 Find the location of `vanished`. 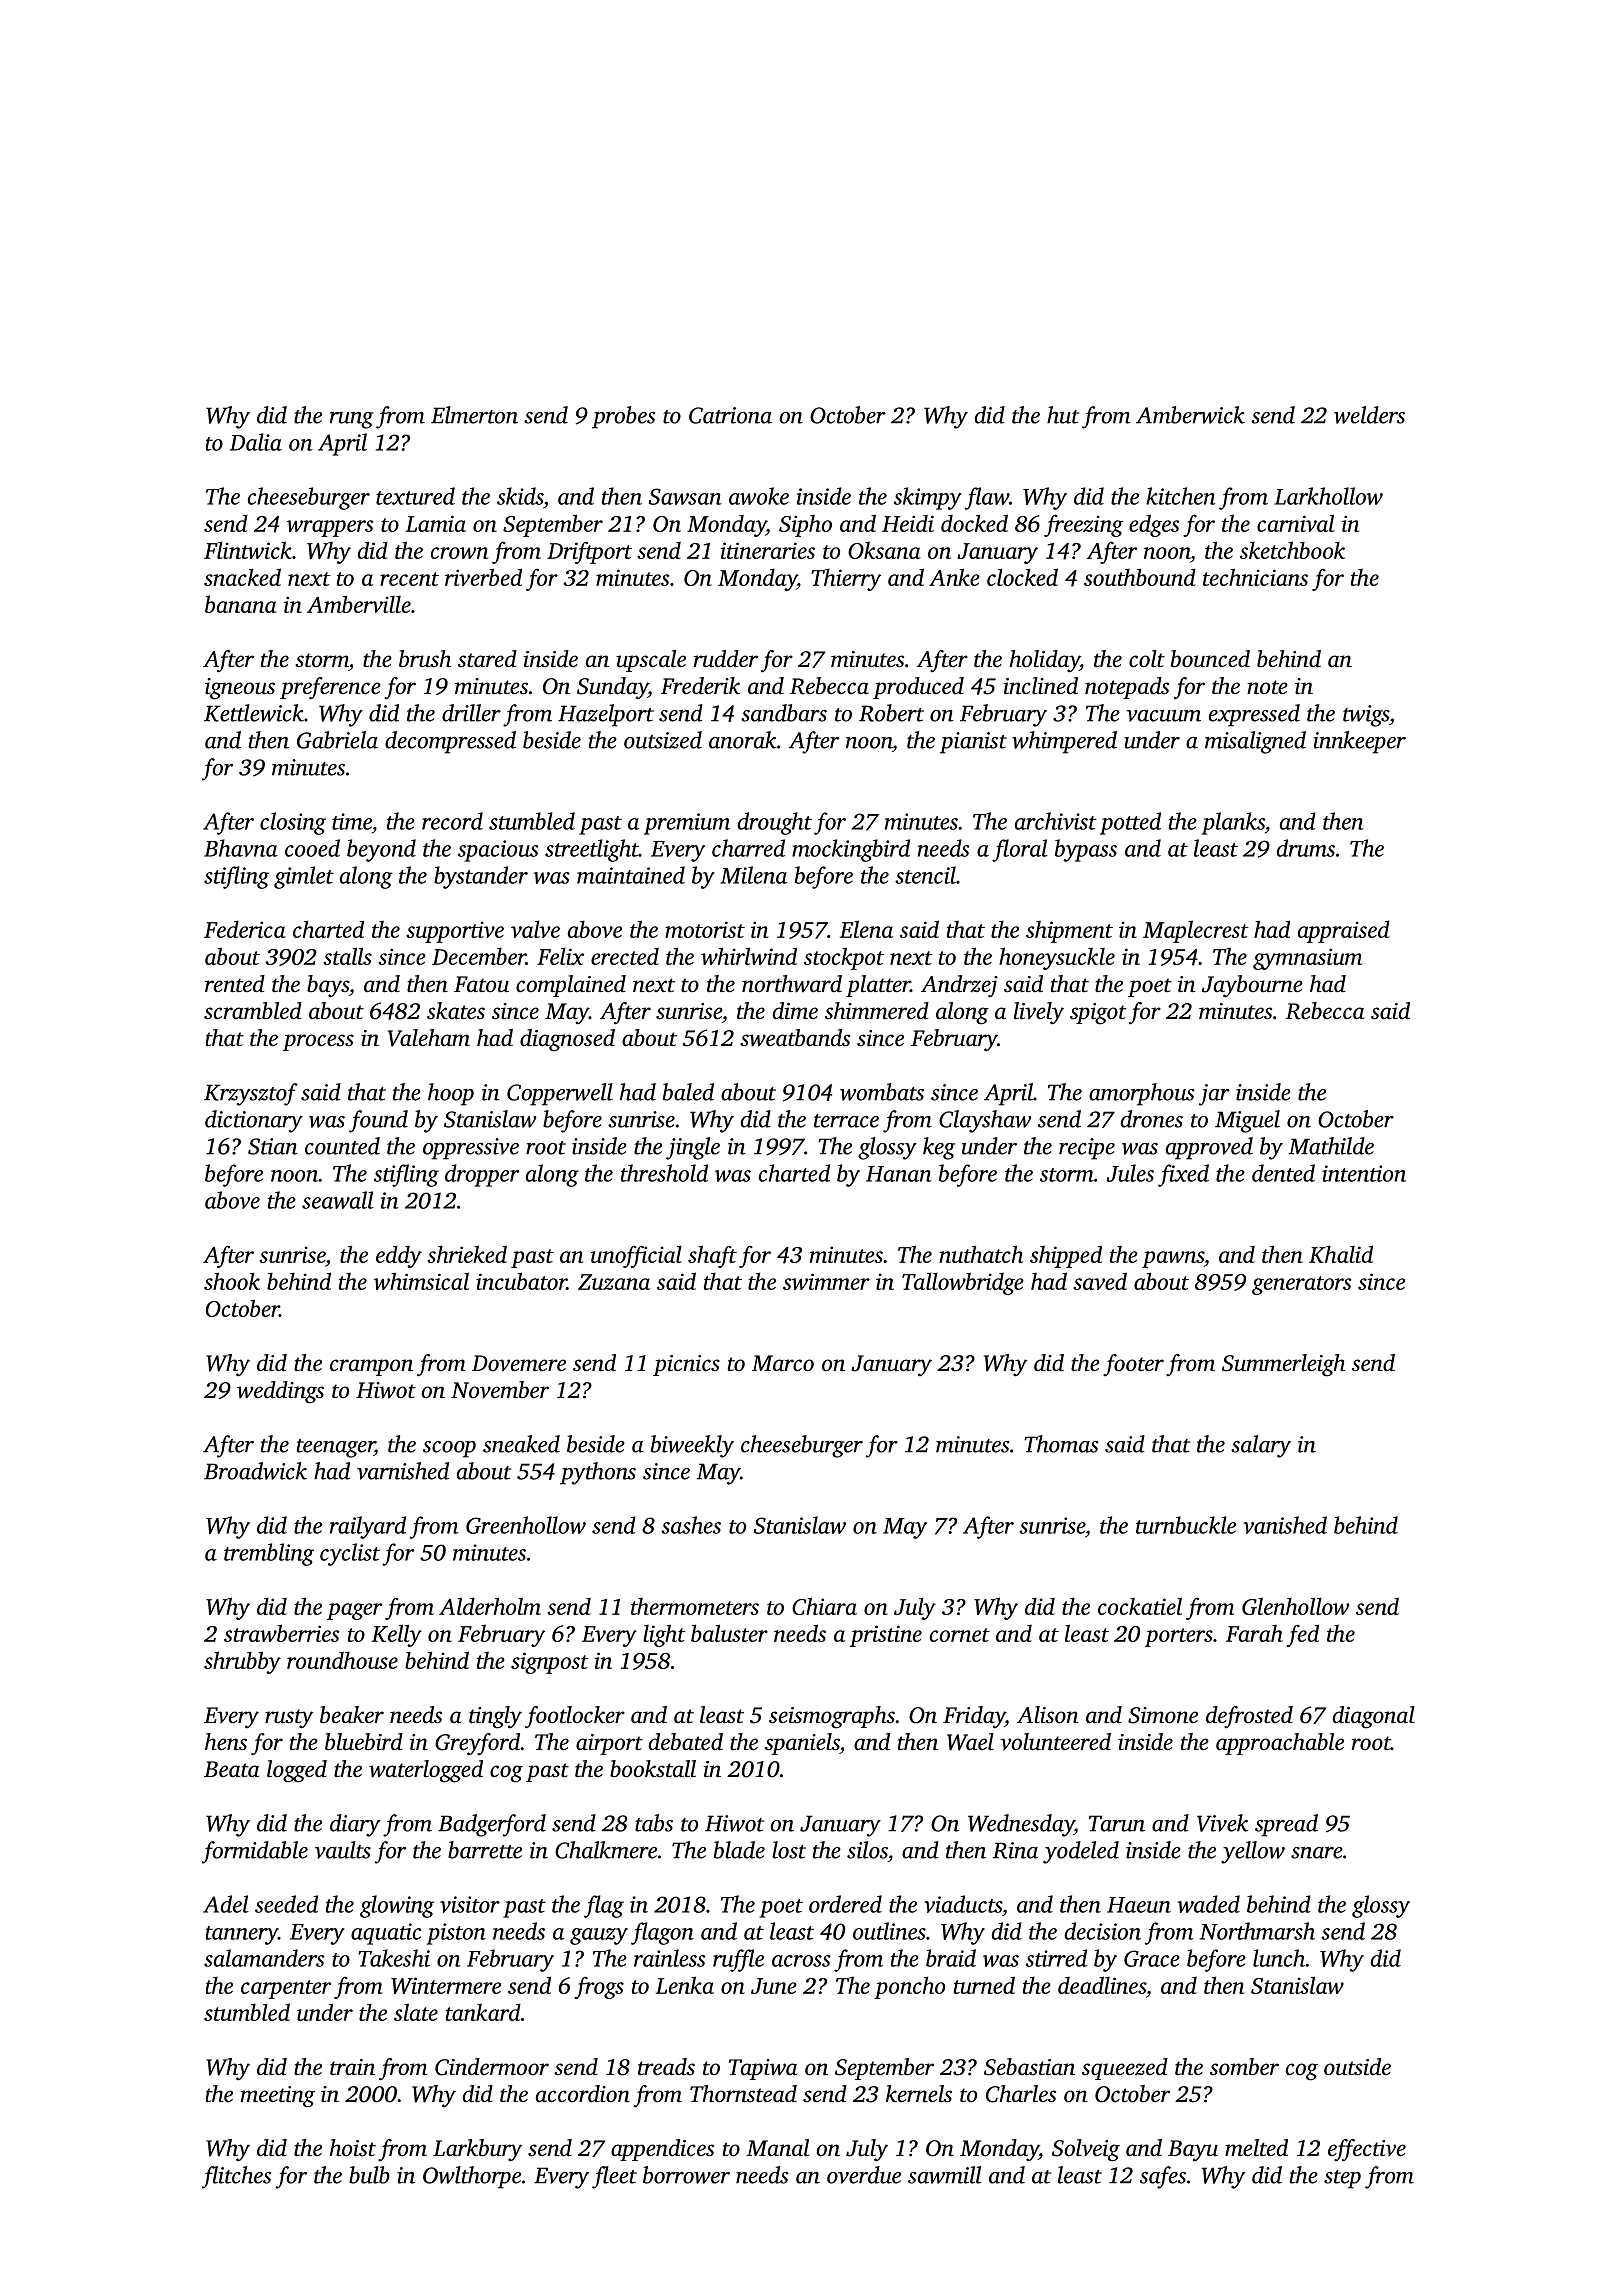

vanished is located at coordinates (1285, 1525).
